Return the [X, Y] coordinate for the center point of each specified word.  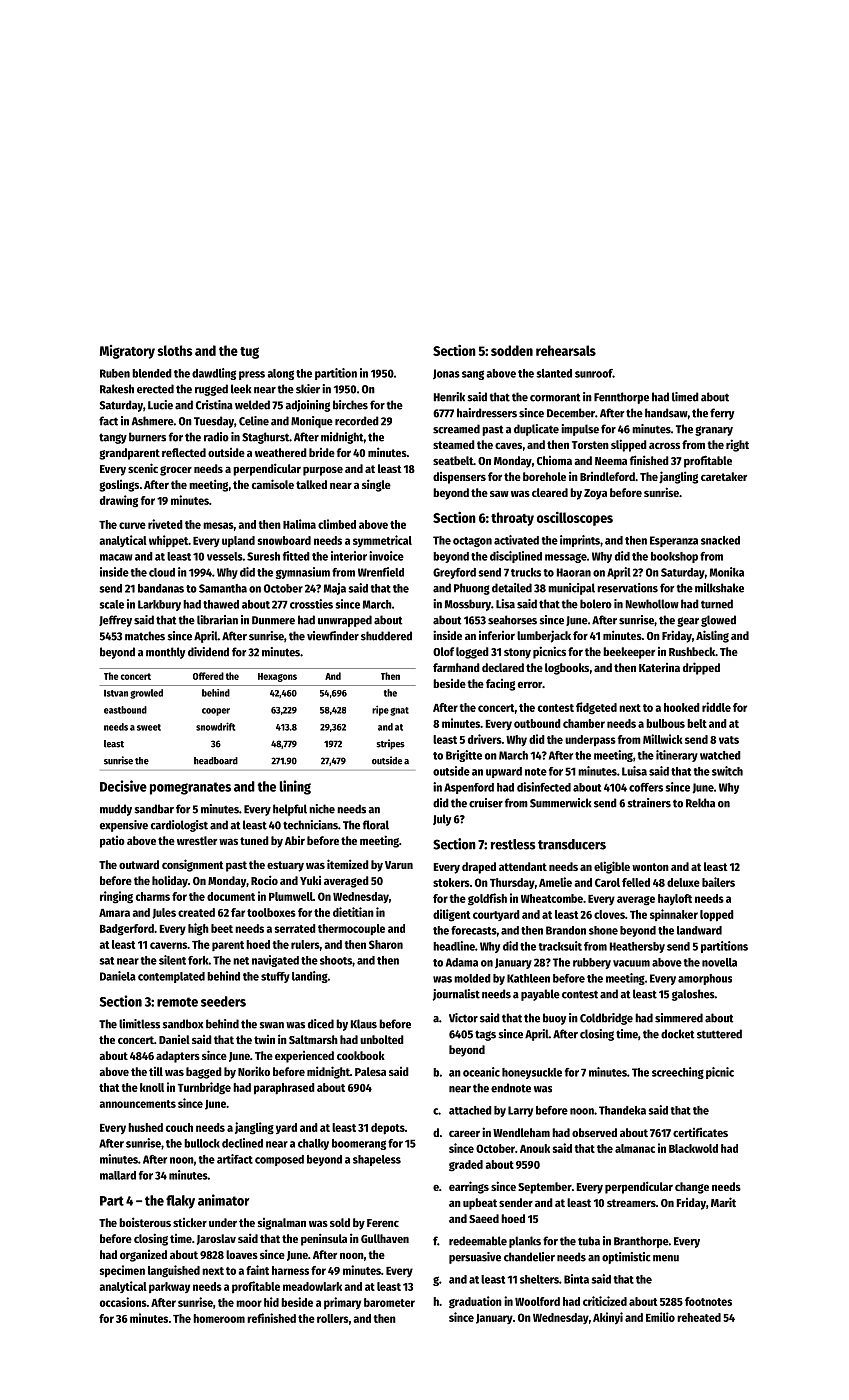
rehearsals [566, 350]
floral [376, 825]
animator [223, 1200]
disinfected [544, 787]
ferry [722, 414]
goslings [119, 486]
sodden [512, 350]
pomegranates [190, 788]
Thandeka [622, 1110]
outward [139, 864]
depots [388, 1128]
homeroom [219, 1318]
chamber [584, 723]
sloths [175, 350]
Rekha [700, 803]
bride [322, 452]
